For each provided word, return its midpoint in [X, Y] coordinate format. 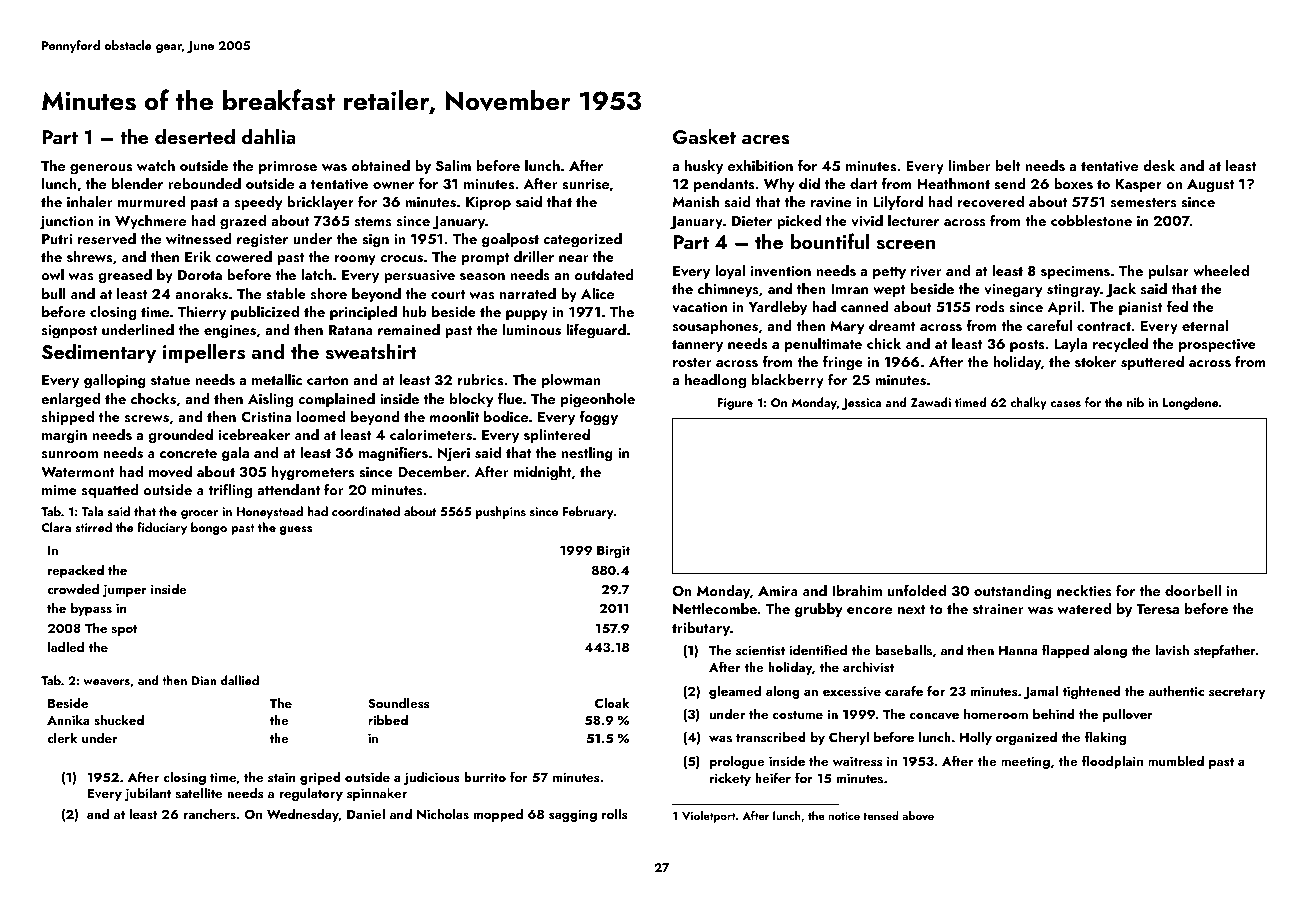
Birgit [613, 551]
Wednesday [303, 815]
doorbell [1193, 590]
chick [884, 343]
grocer [199, 514]
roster [692, 362]
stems [373, 221]
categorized [582, 240]
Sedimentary [99, 354]
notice [844, 816]
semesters [1144, 203]
